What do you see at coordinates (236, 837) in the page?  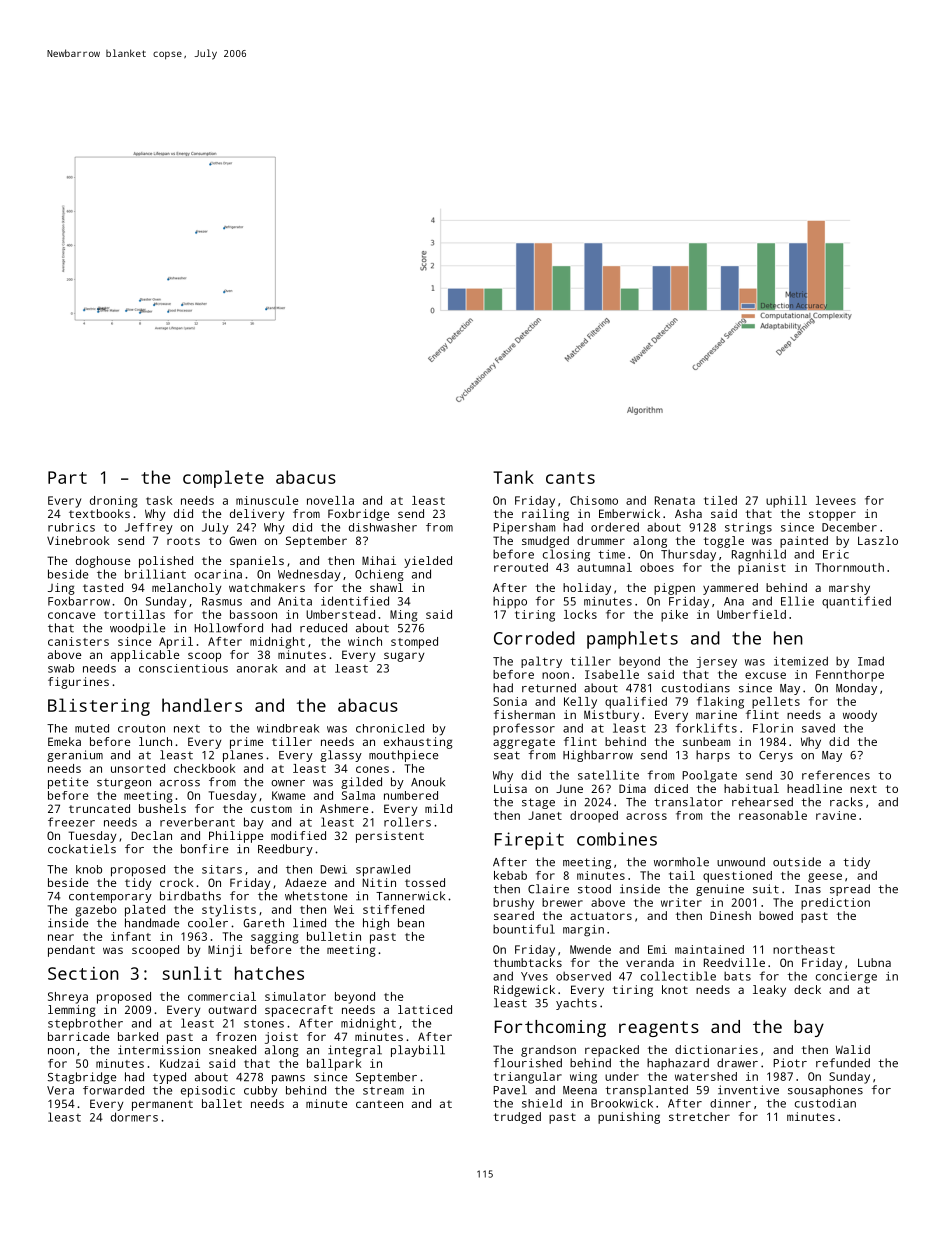 I see `Philippe` at bounding box center [236, 837].
